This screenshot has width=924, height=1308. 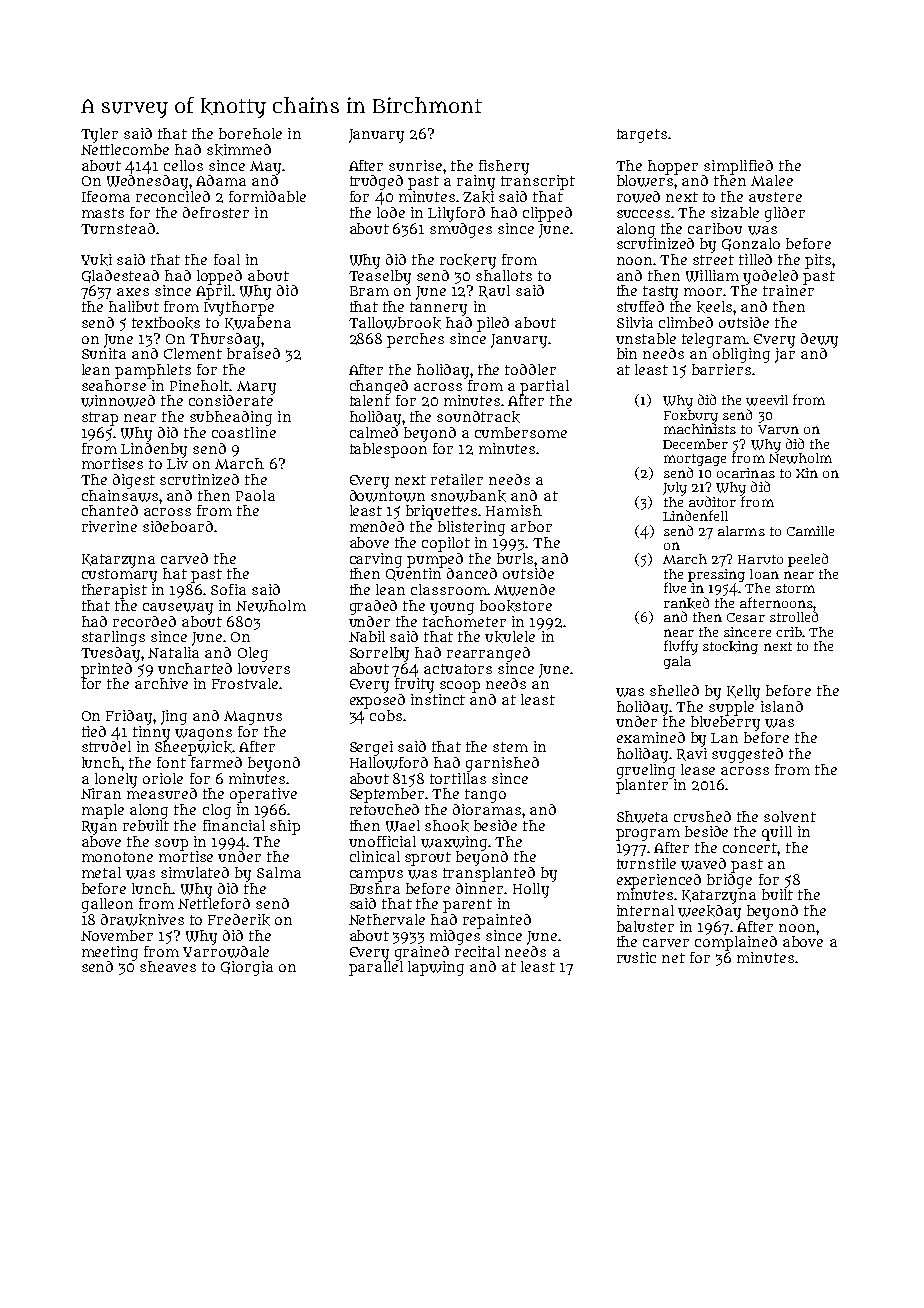 What do you see at coordinates (244, 432) in the screenshot?
I see `coastline` at bounding box center [244, 432].
